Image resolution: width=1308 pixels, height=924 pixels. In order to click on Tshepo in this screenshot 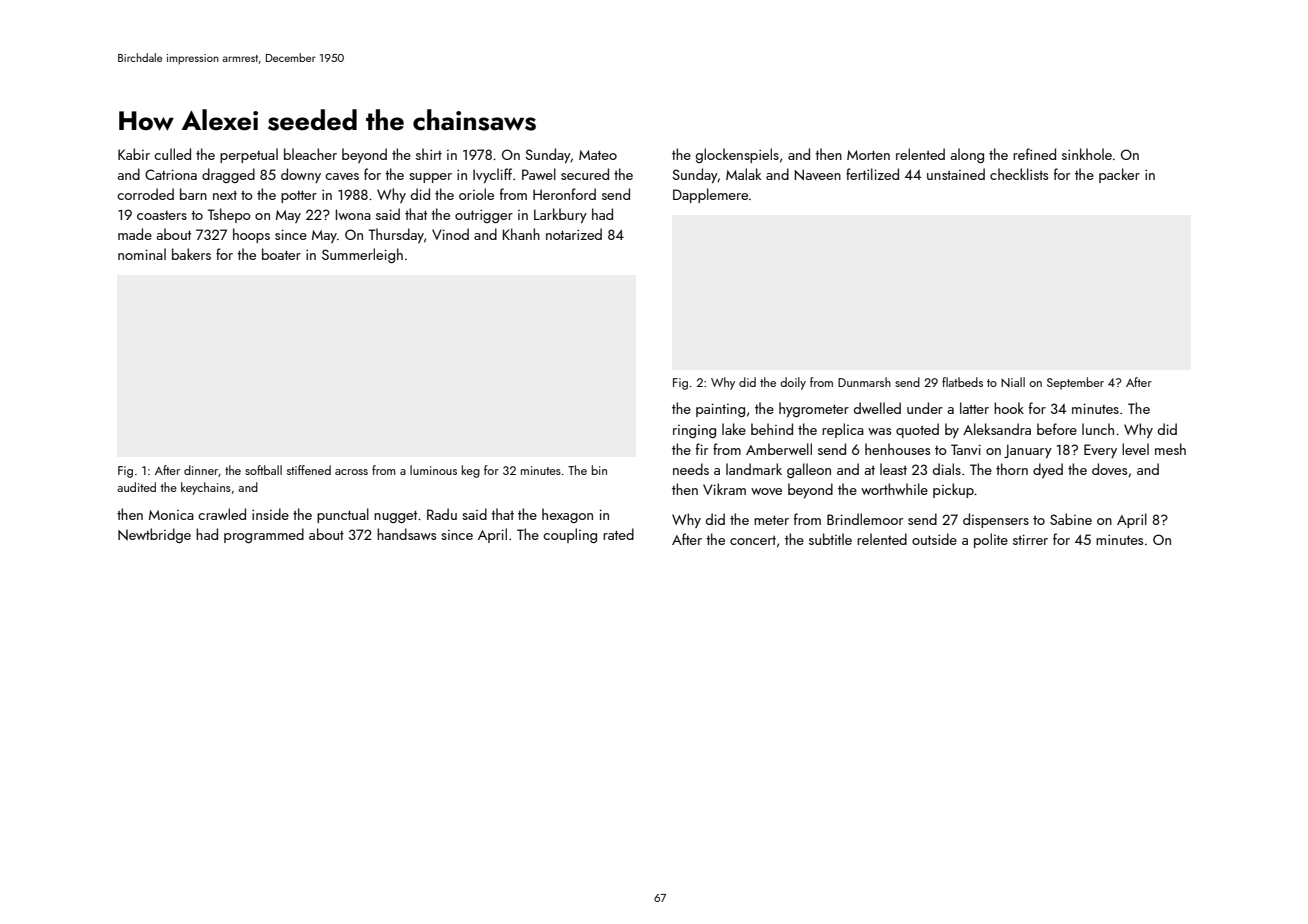, I will do `click(229, 215)`.
